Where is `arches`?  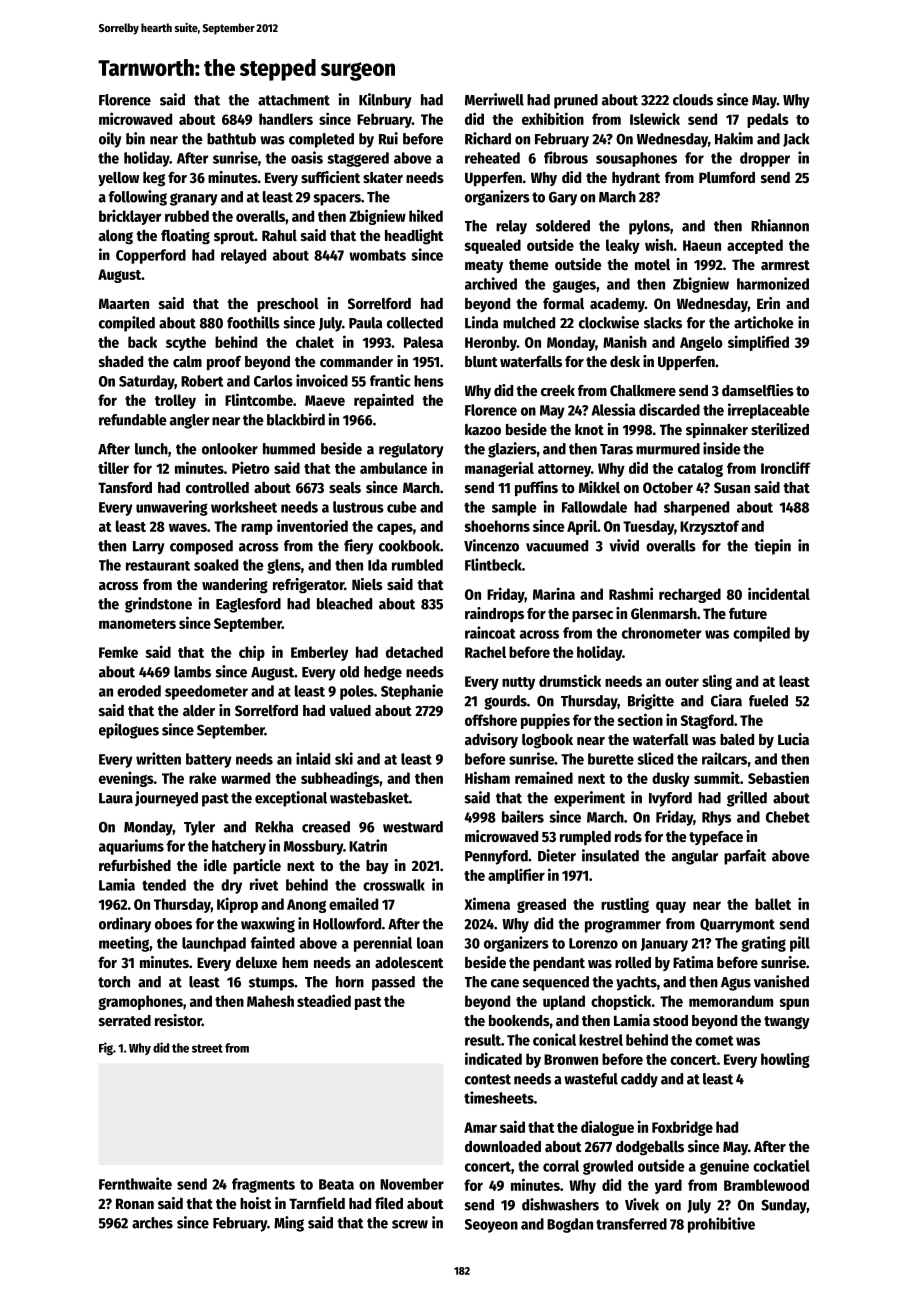 arches is located at coordinates (152, 1223).
